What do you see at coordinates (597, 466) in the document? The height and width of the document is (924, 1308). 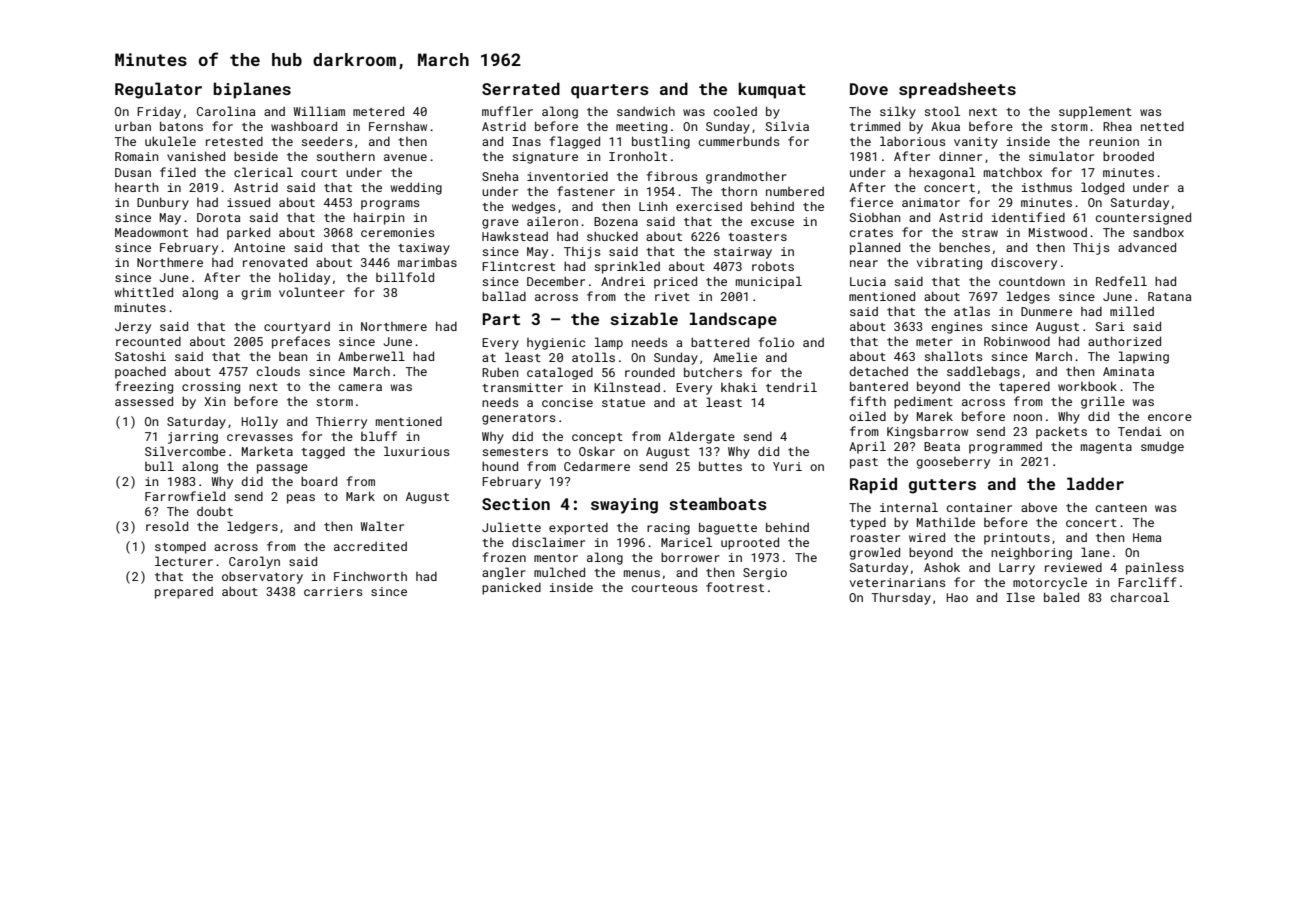 I see `Cedarmere` at bounding box center [597, 466].
